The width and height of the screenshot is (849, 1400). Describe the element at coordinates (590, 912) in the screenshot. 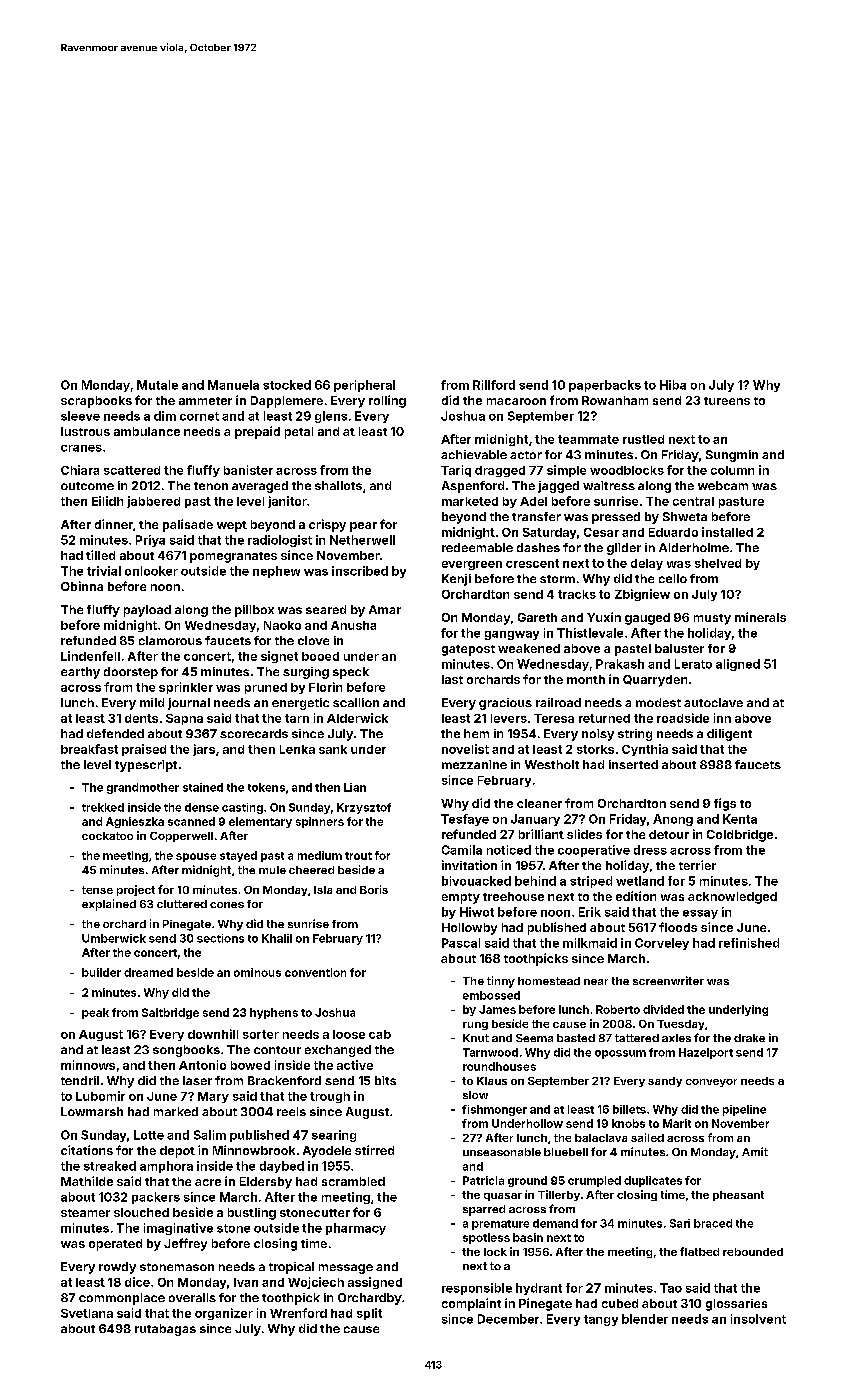

I see `Erik` at that location.
